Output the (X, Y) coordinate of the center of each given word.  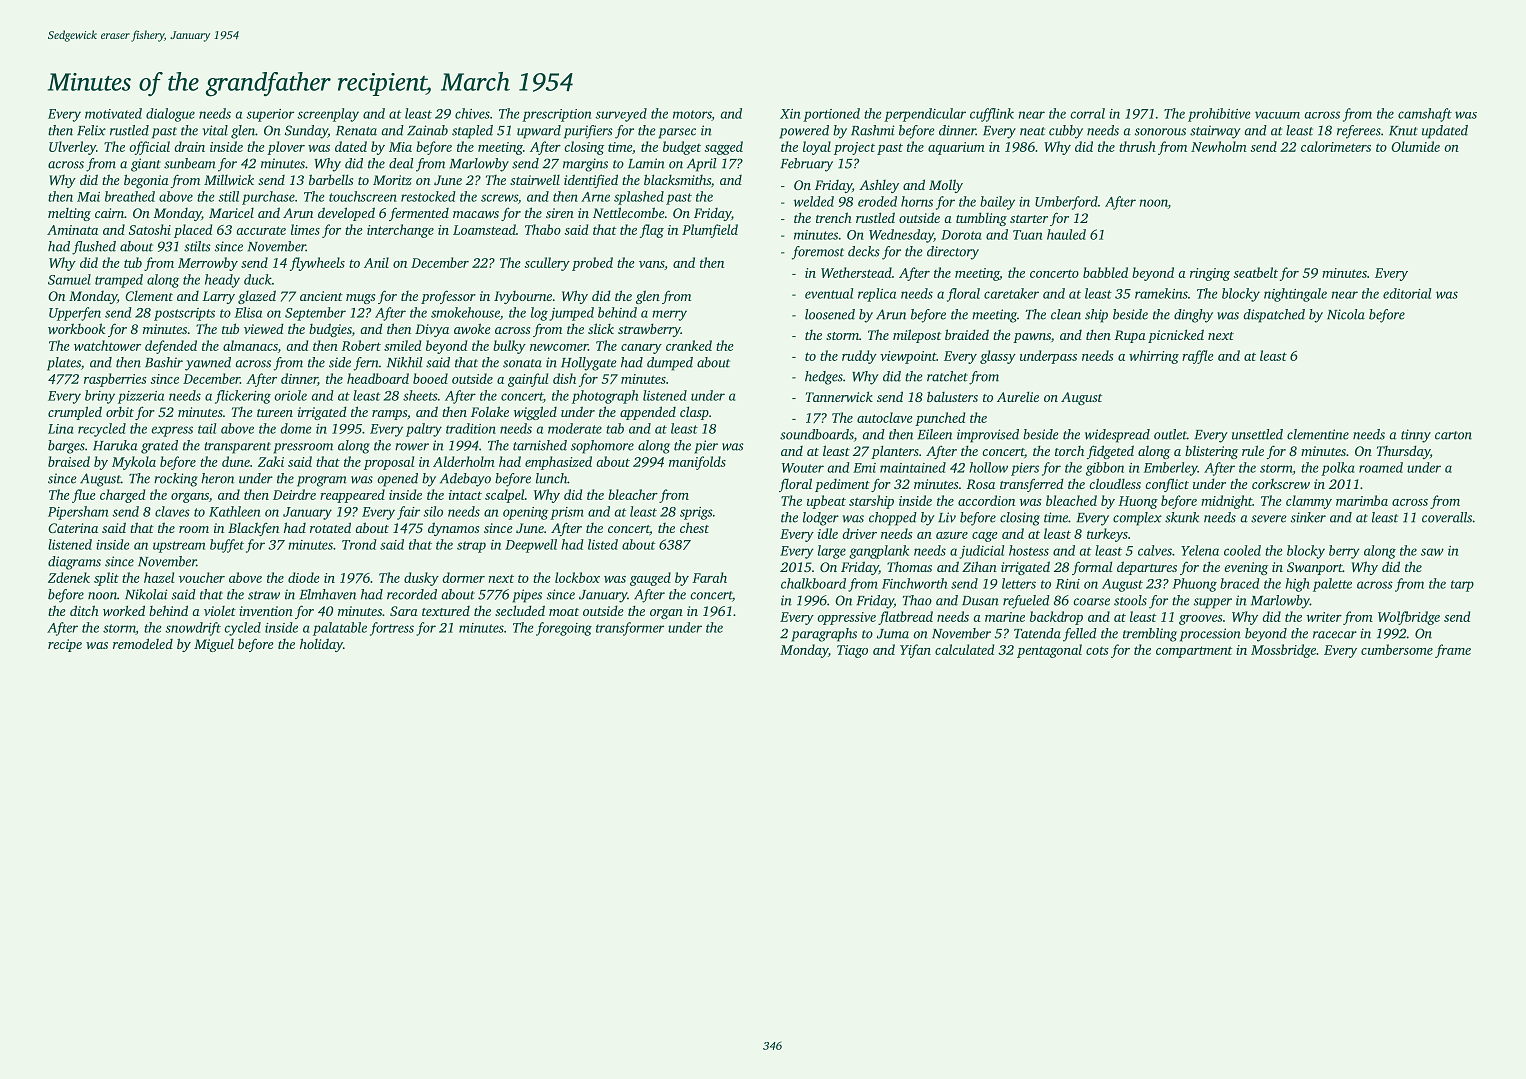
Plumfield (710, 231)
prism (567, 513)
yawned (208, 364)
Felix (91, 130)
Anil (376, 262)
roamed (1381, 467)
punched (940, 419)
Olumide (1415, 146)
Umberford (1066, 203)
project (854, 148)
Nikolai (146, 594)
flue (84, 496)
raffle (1198, 357)
